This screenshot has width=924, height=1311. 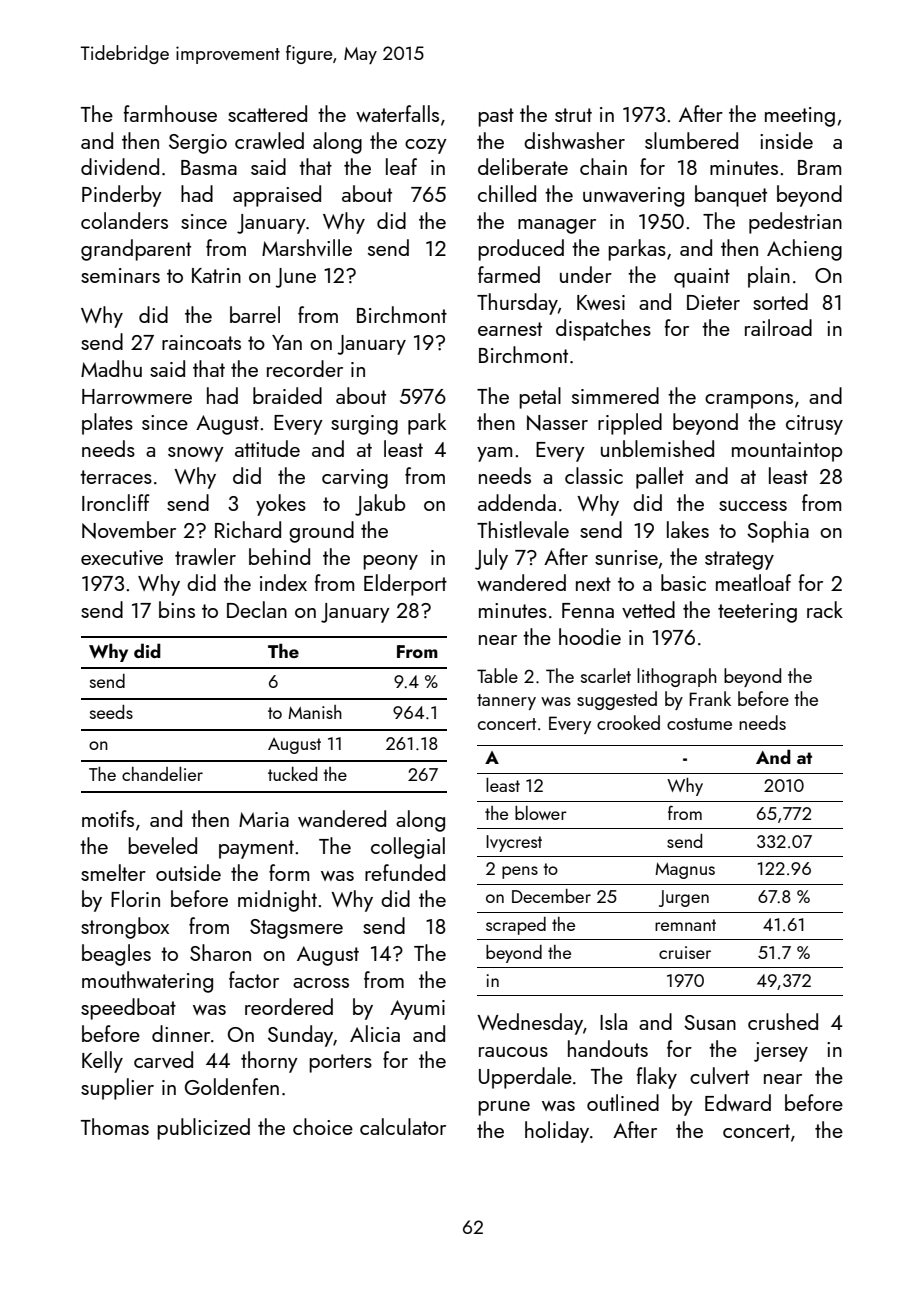 What do you see at coordinates (557, 1132) in the screenshot?
I see `holiday` at bounding box center [557, 1132].
